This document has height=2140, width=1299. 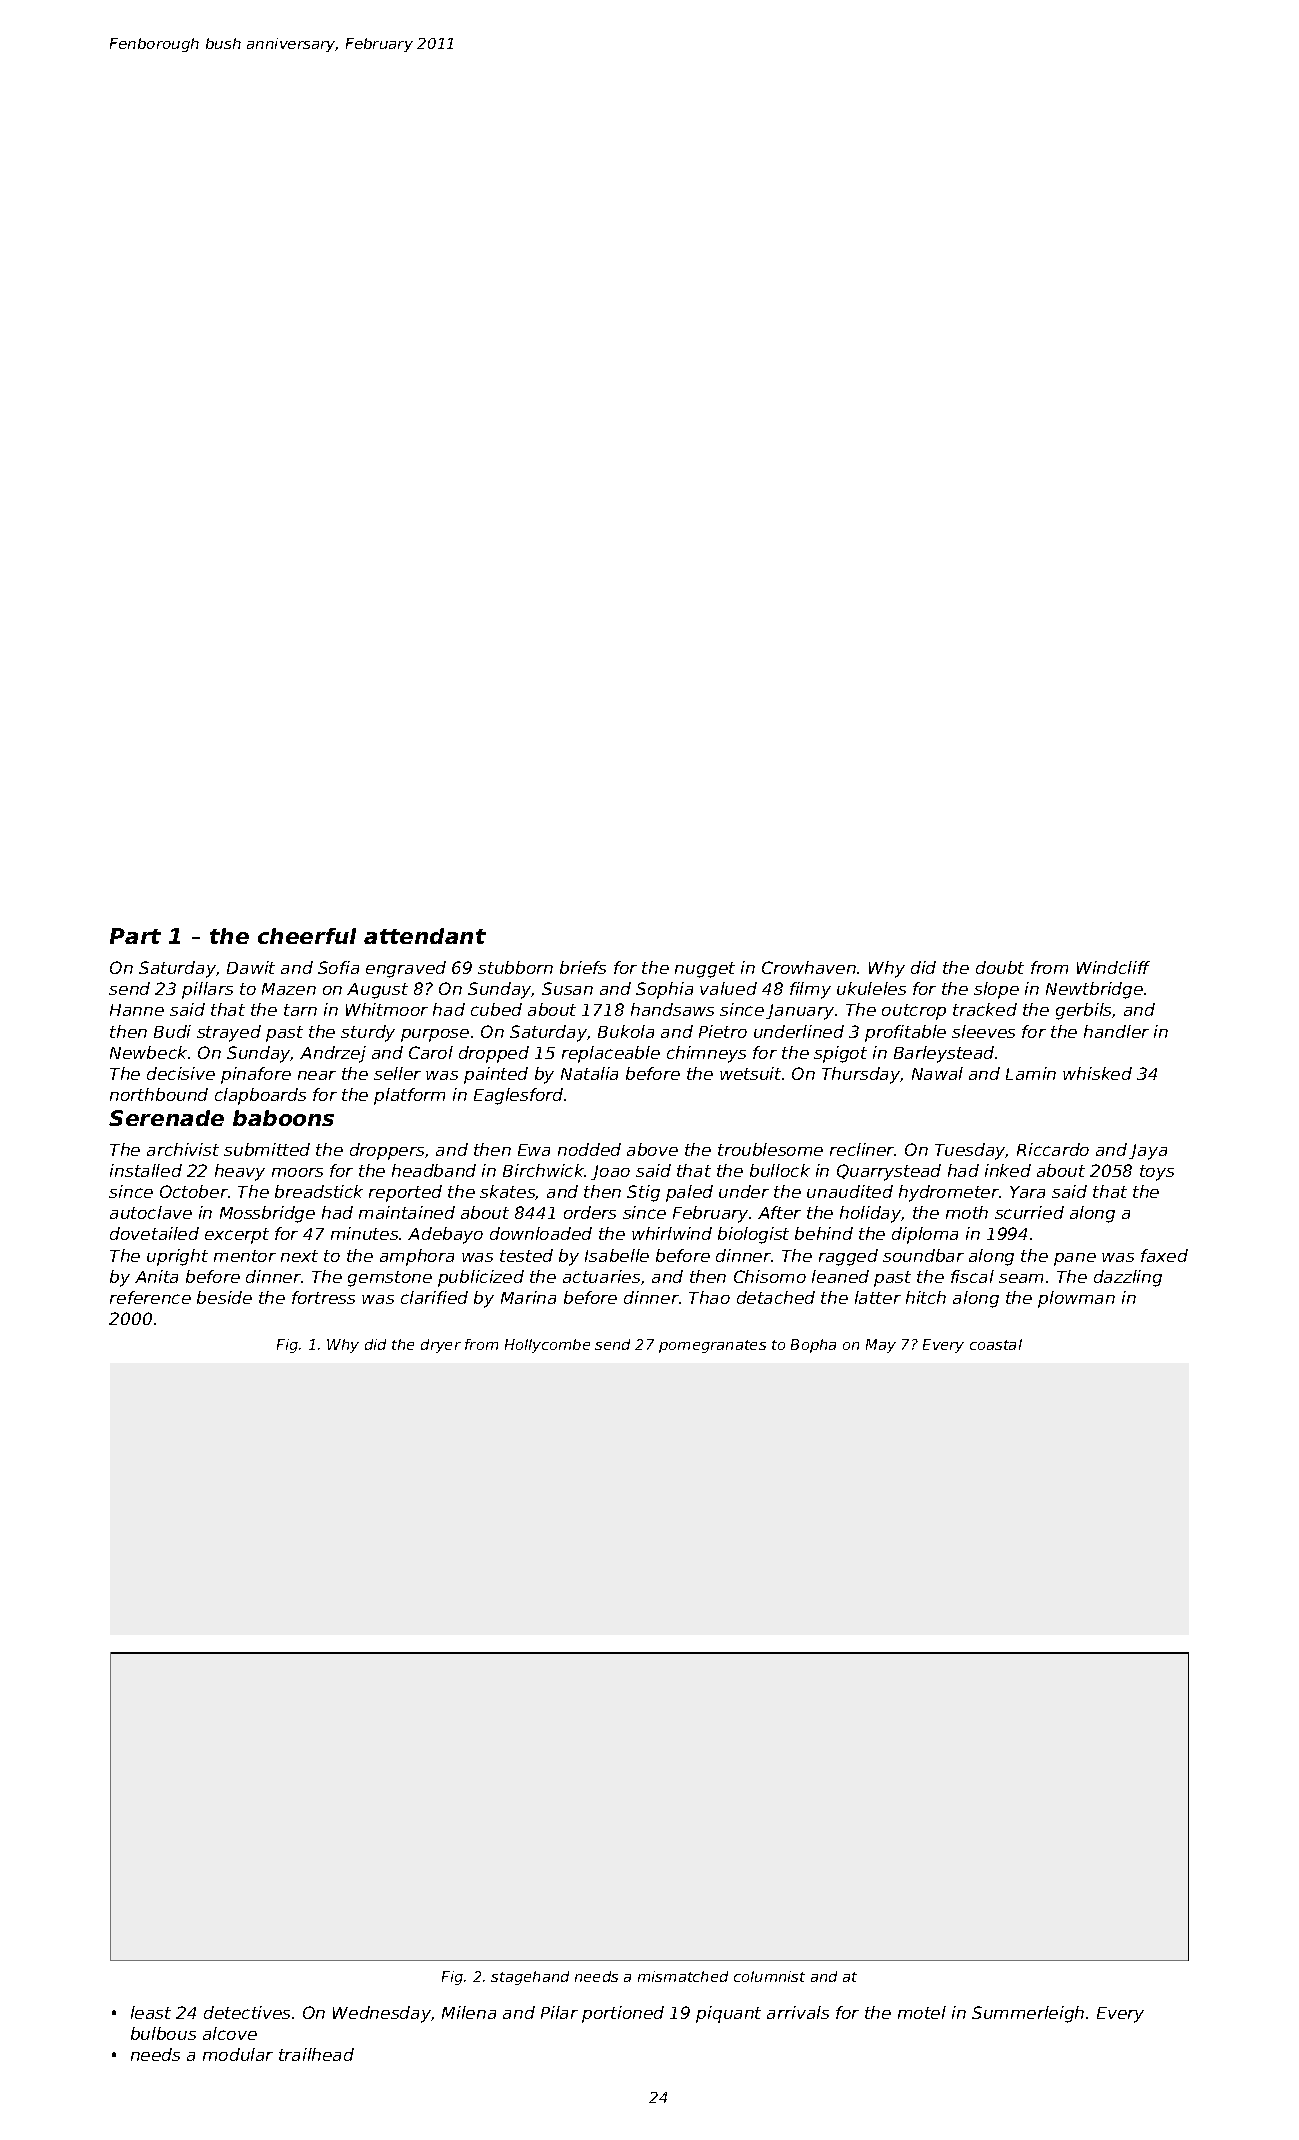 I want to click on hitch, so click(x=926, y=1297).
